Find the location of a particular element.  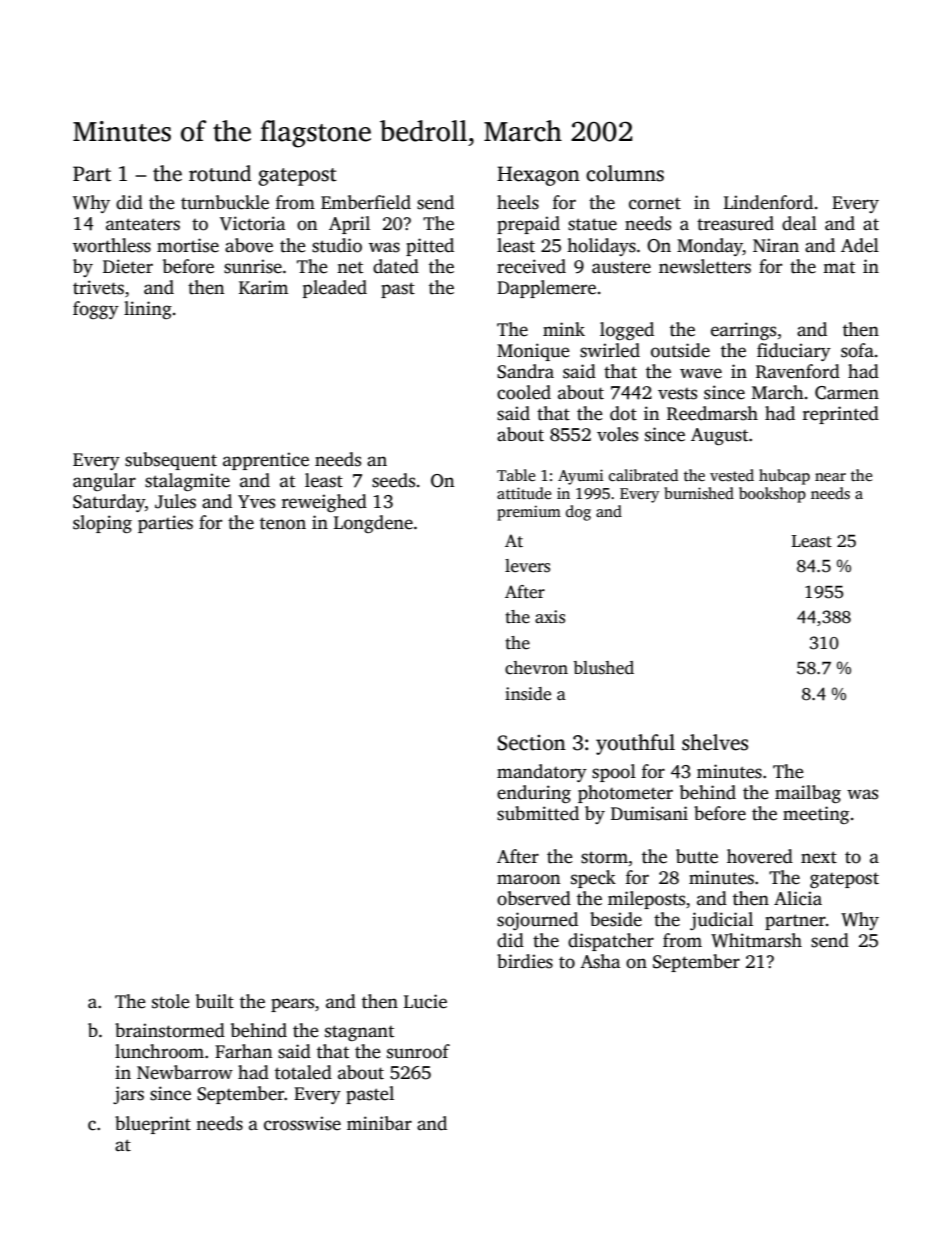

enduring is located at coordinates (534, 794).
